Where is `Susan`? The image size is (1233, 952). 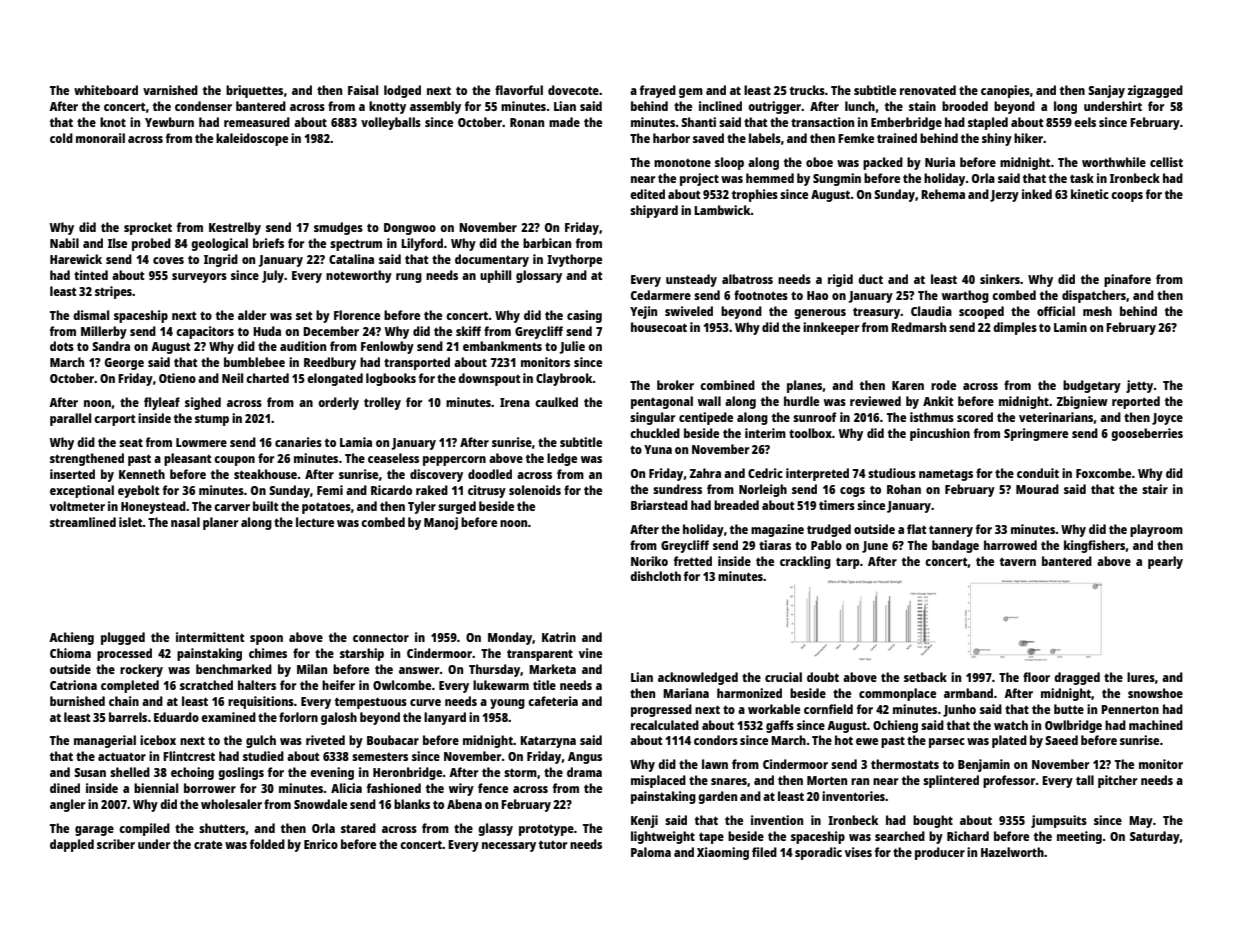 Susan is located at coordinates (90, 772).
